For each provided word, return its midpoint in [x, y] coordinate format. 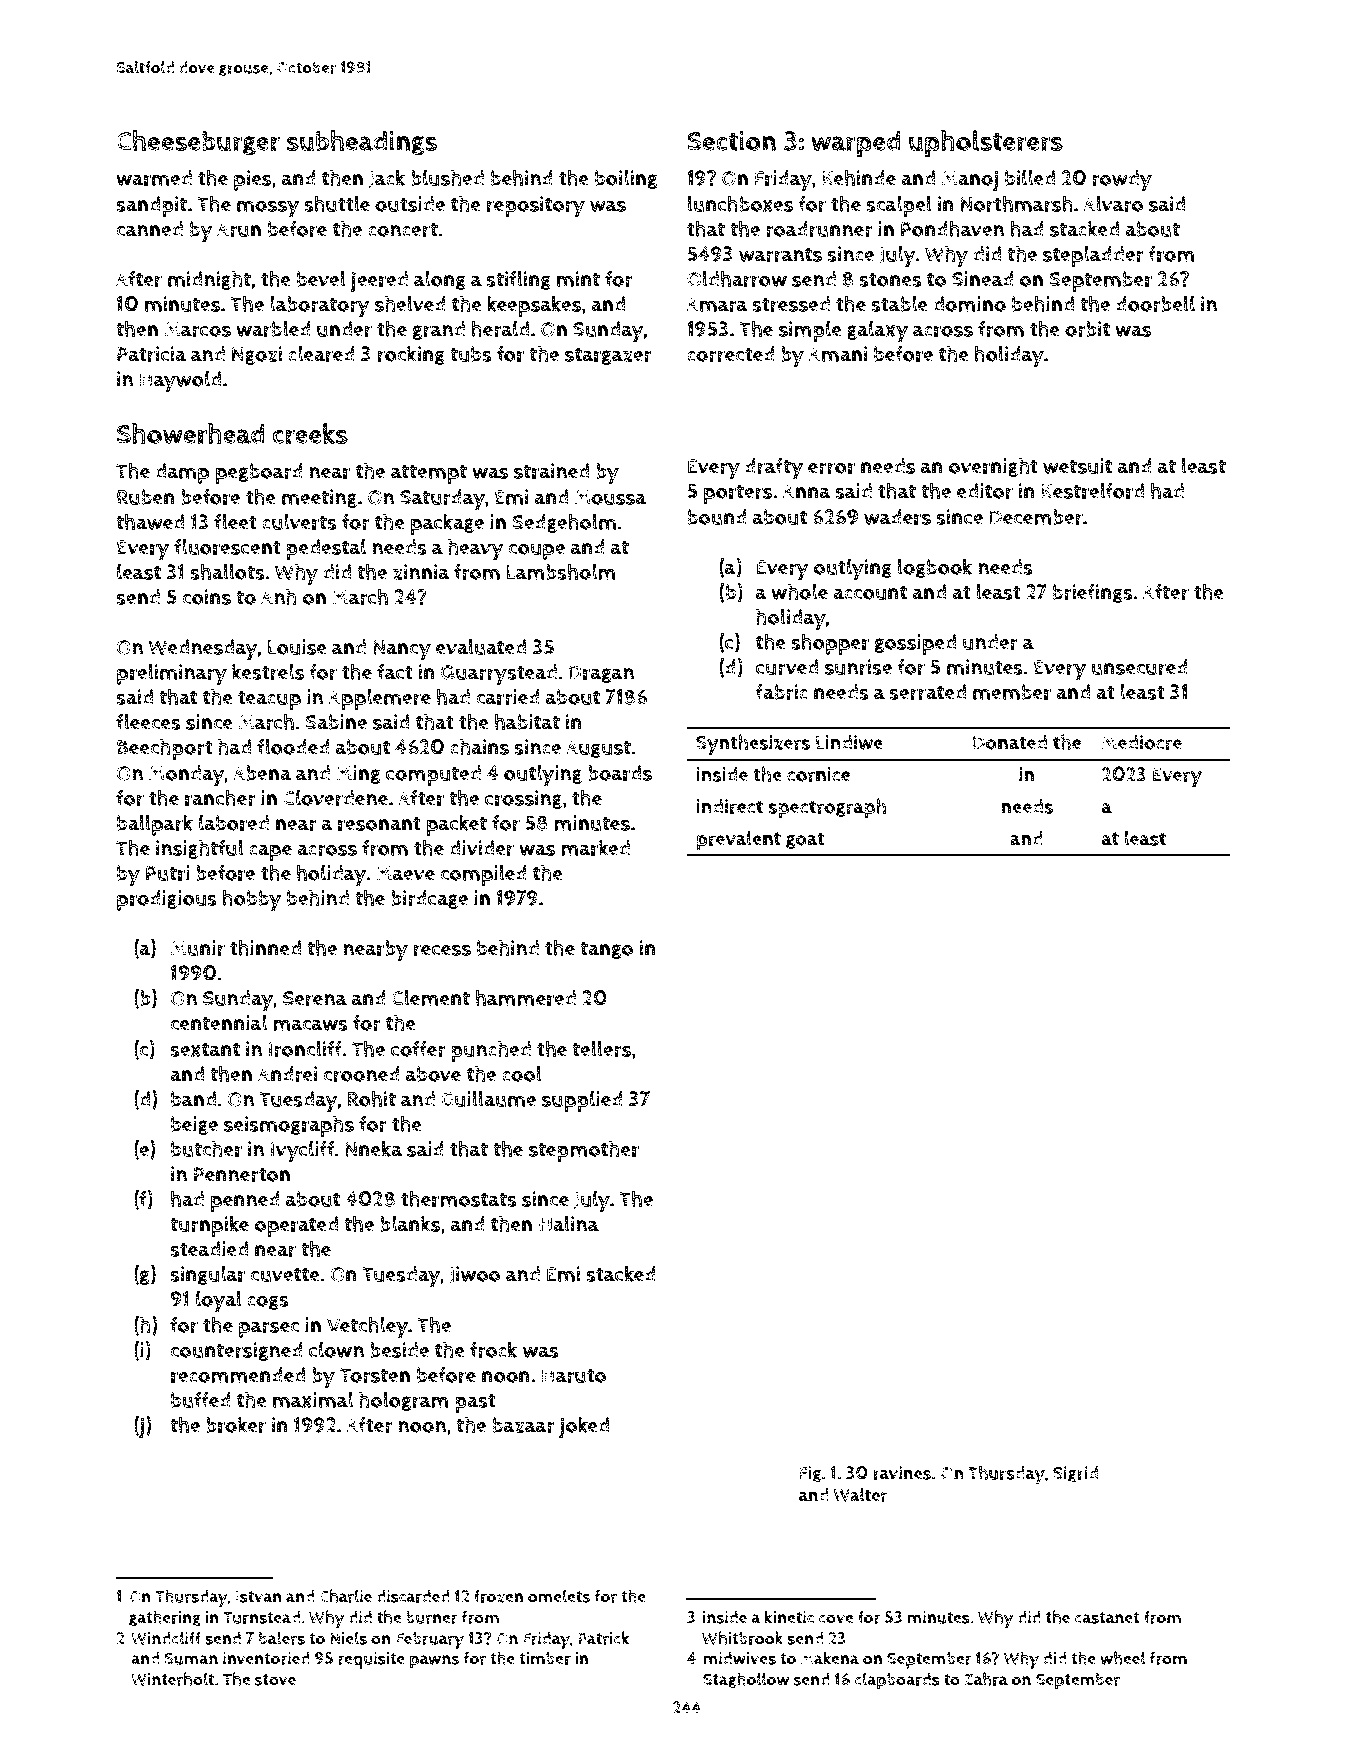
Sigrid [1075, 1474]
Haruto [574, 1375]
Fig [810, 1474]
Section [731, 141]
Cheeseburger [198, 142]
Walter [860, 1494]
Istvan [258, 1597]
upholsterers [986, 144]
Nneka [374, 1148]
